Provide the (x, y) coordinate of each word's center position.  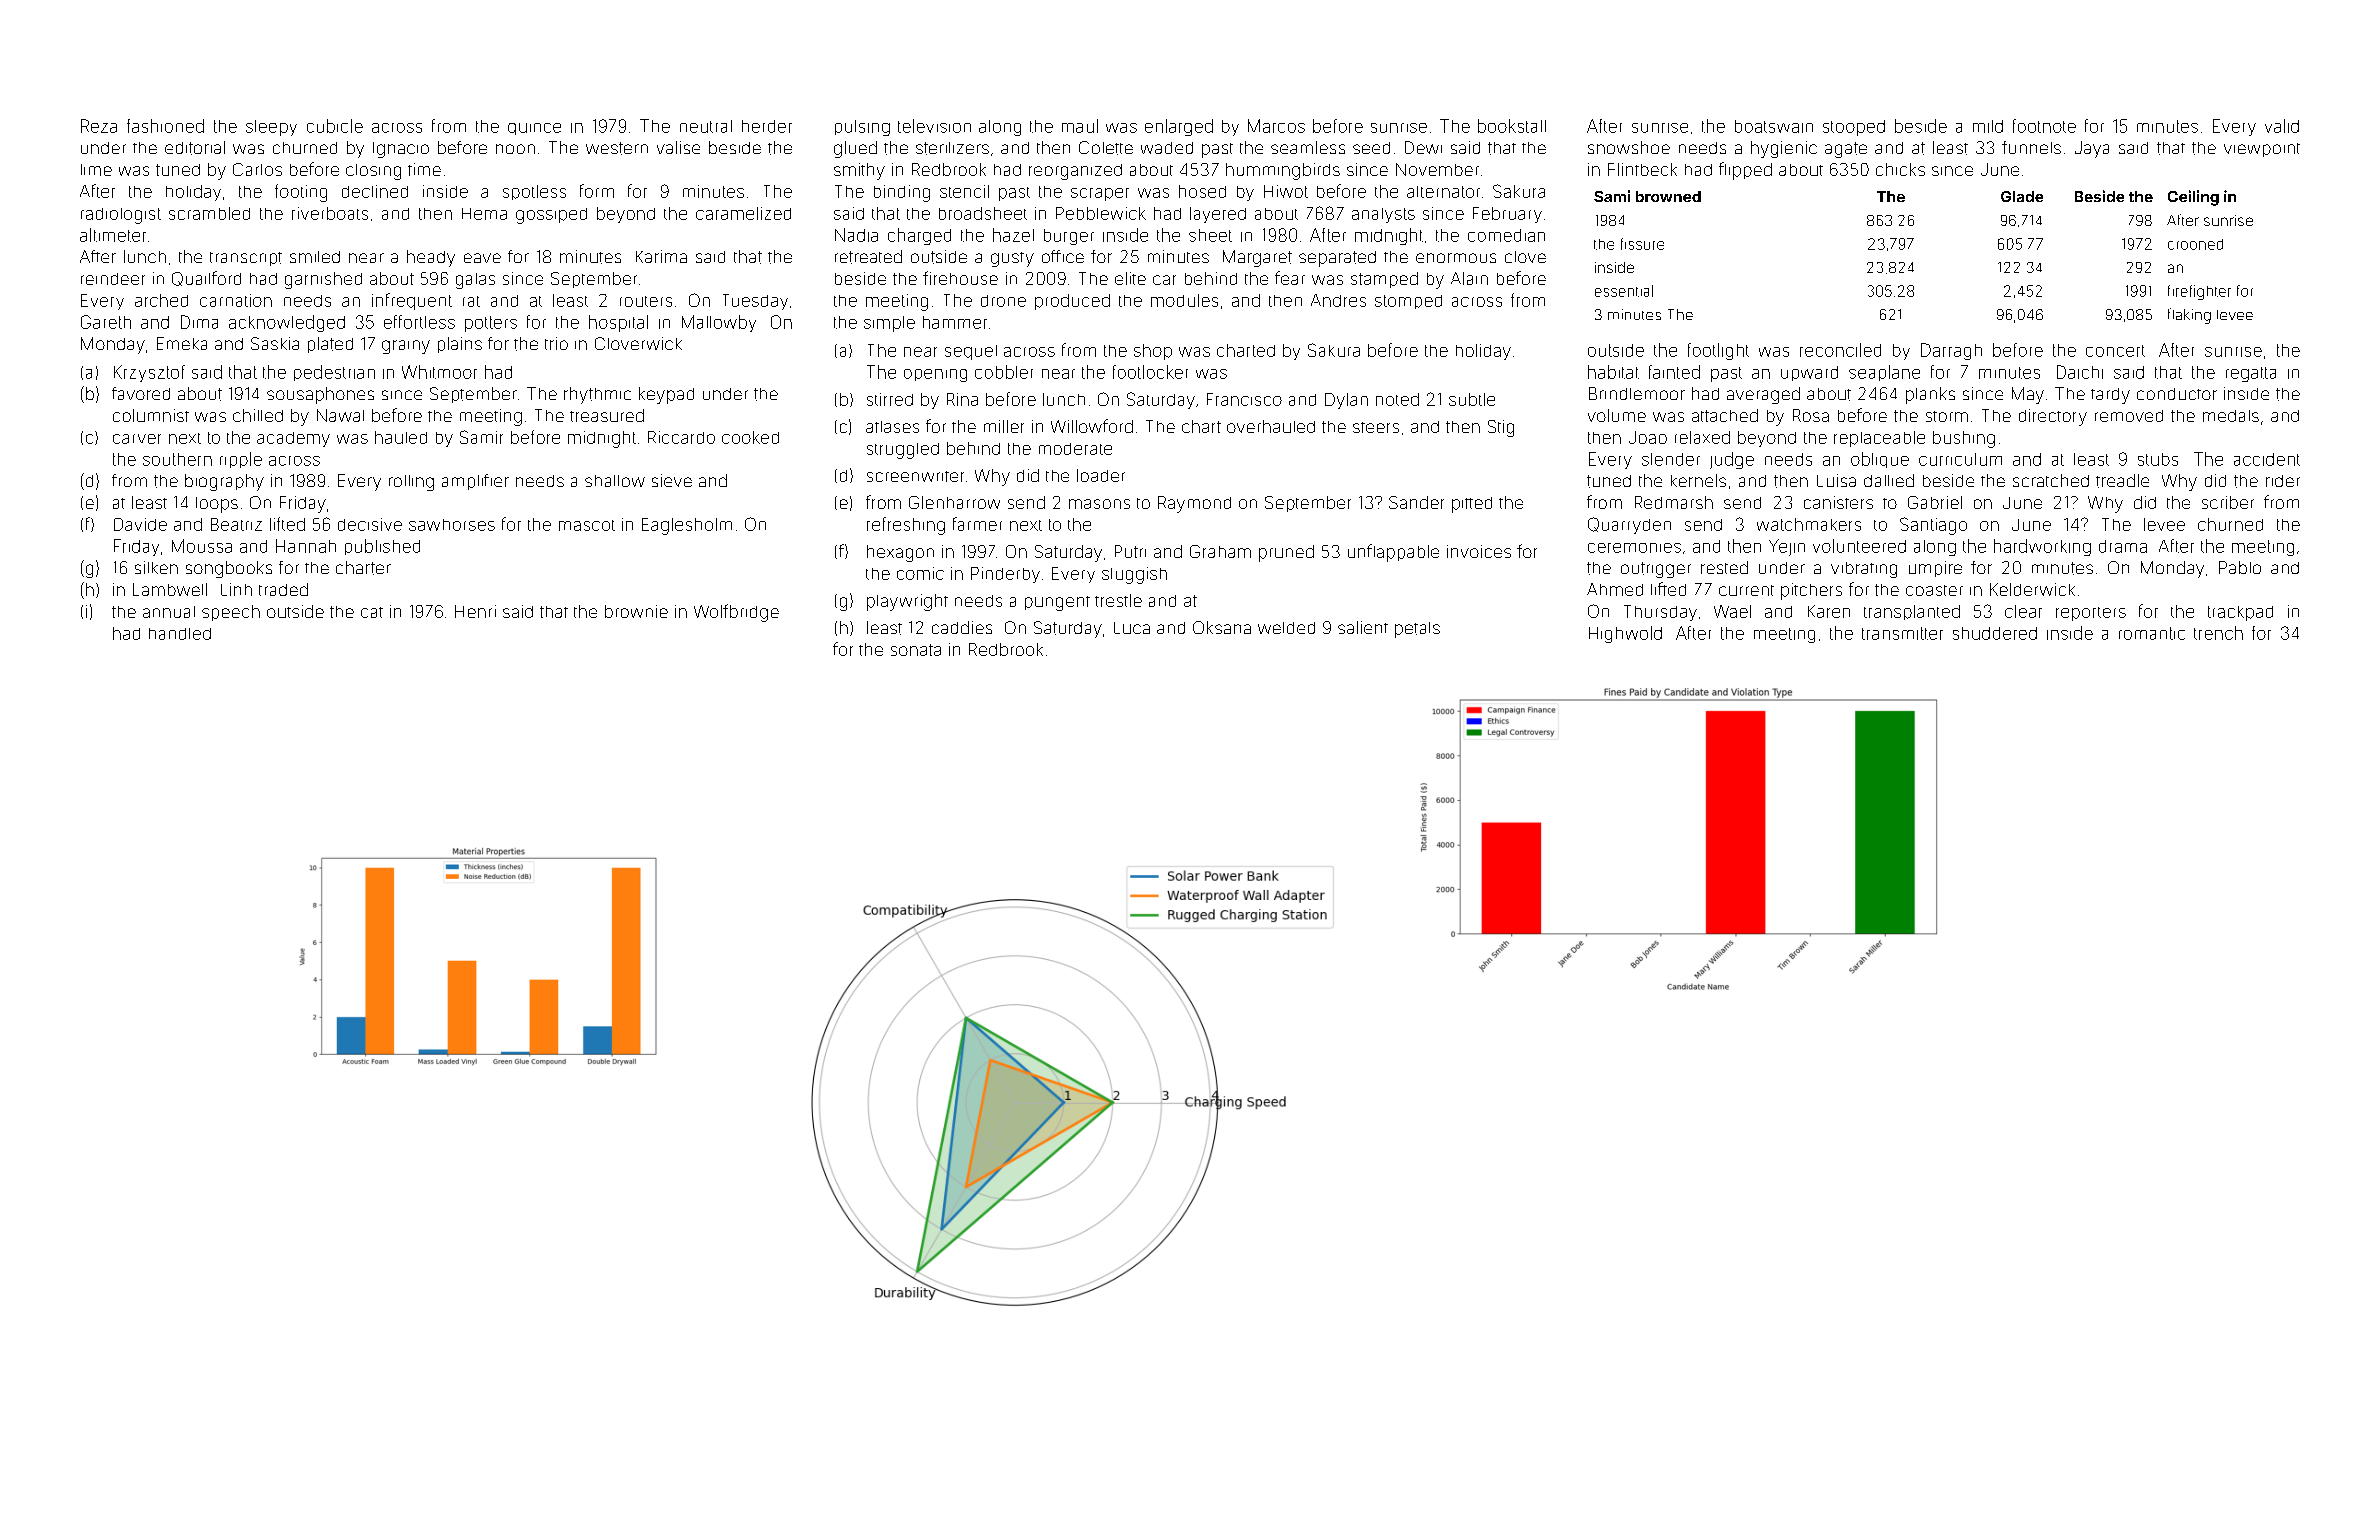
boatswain (1774, 126)
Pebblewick (1101, 213)
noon (515, 149)
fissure (1642, 244)
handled (180, 634)
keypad (666, 395)
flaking (2189, 316)
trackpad (2240, 613)
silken (156, 567)
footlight (1718, 351)
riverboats (330, 213)
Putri (1130, 551)
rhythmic (597, 395)
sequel (971, 352)
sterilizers (952, 148)
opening (935, 375)
